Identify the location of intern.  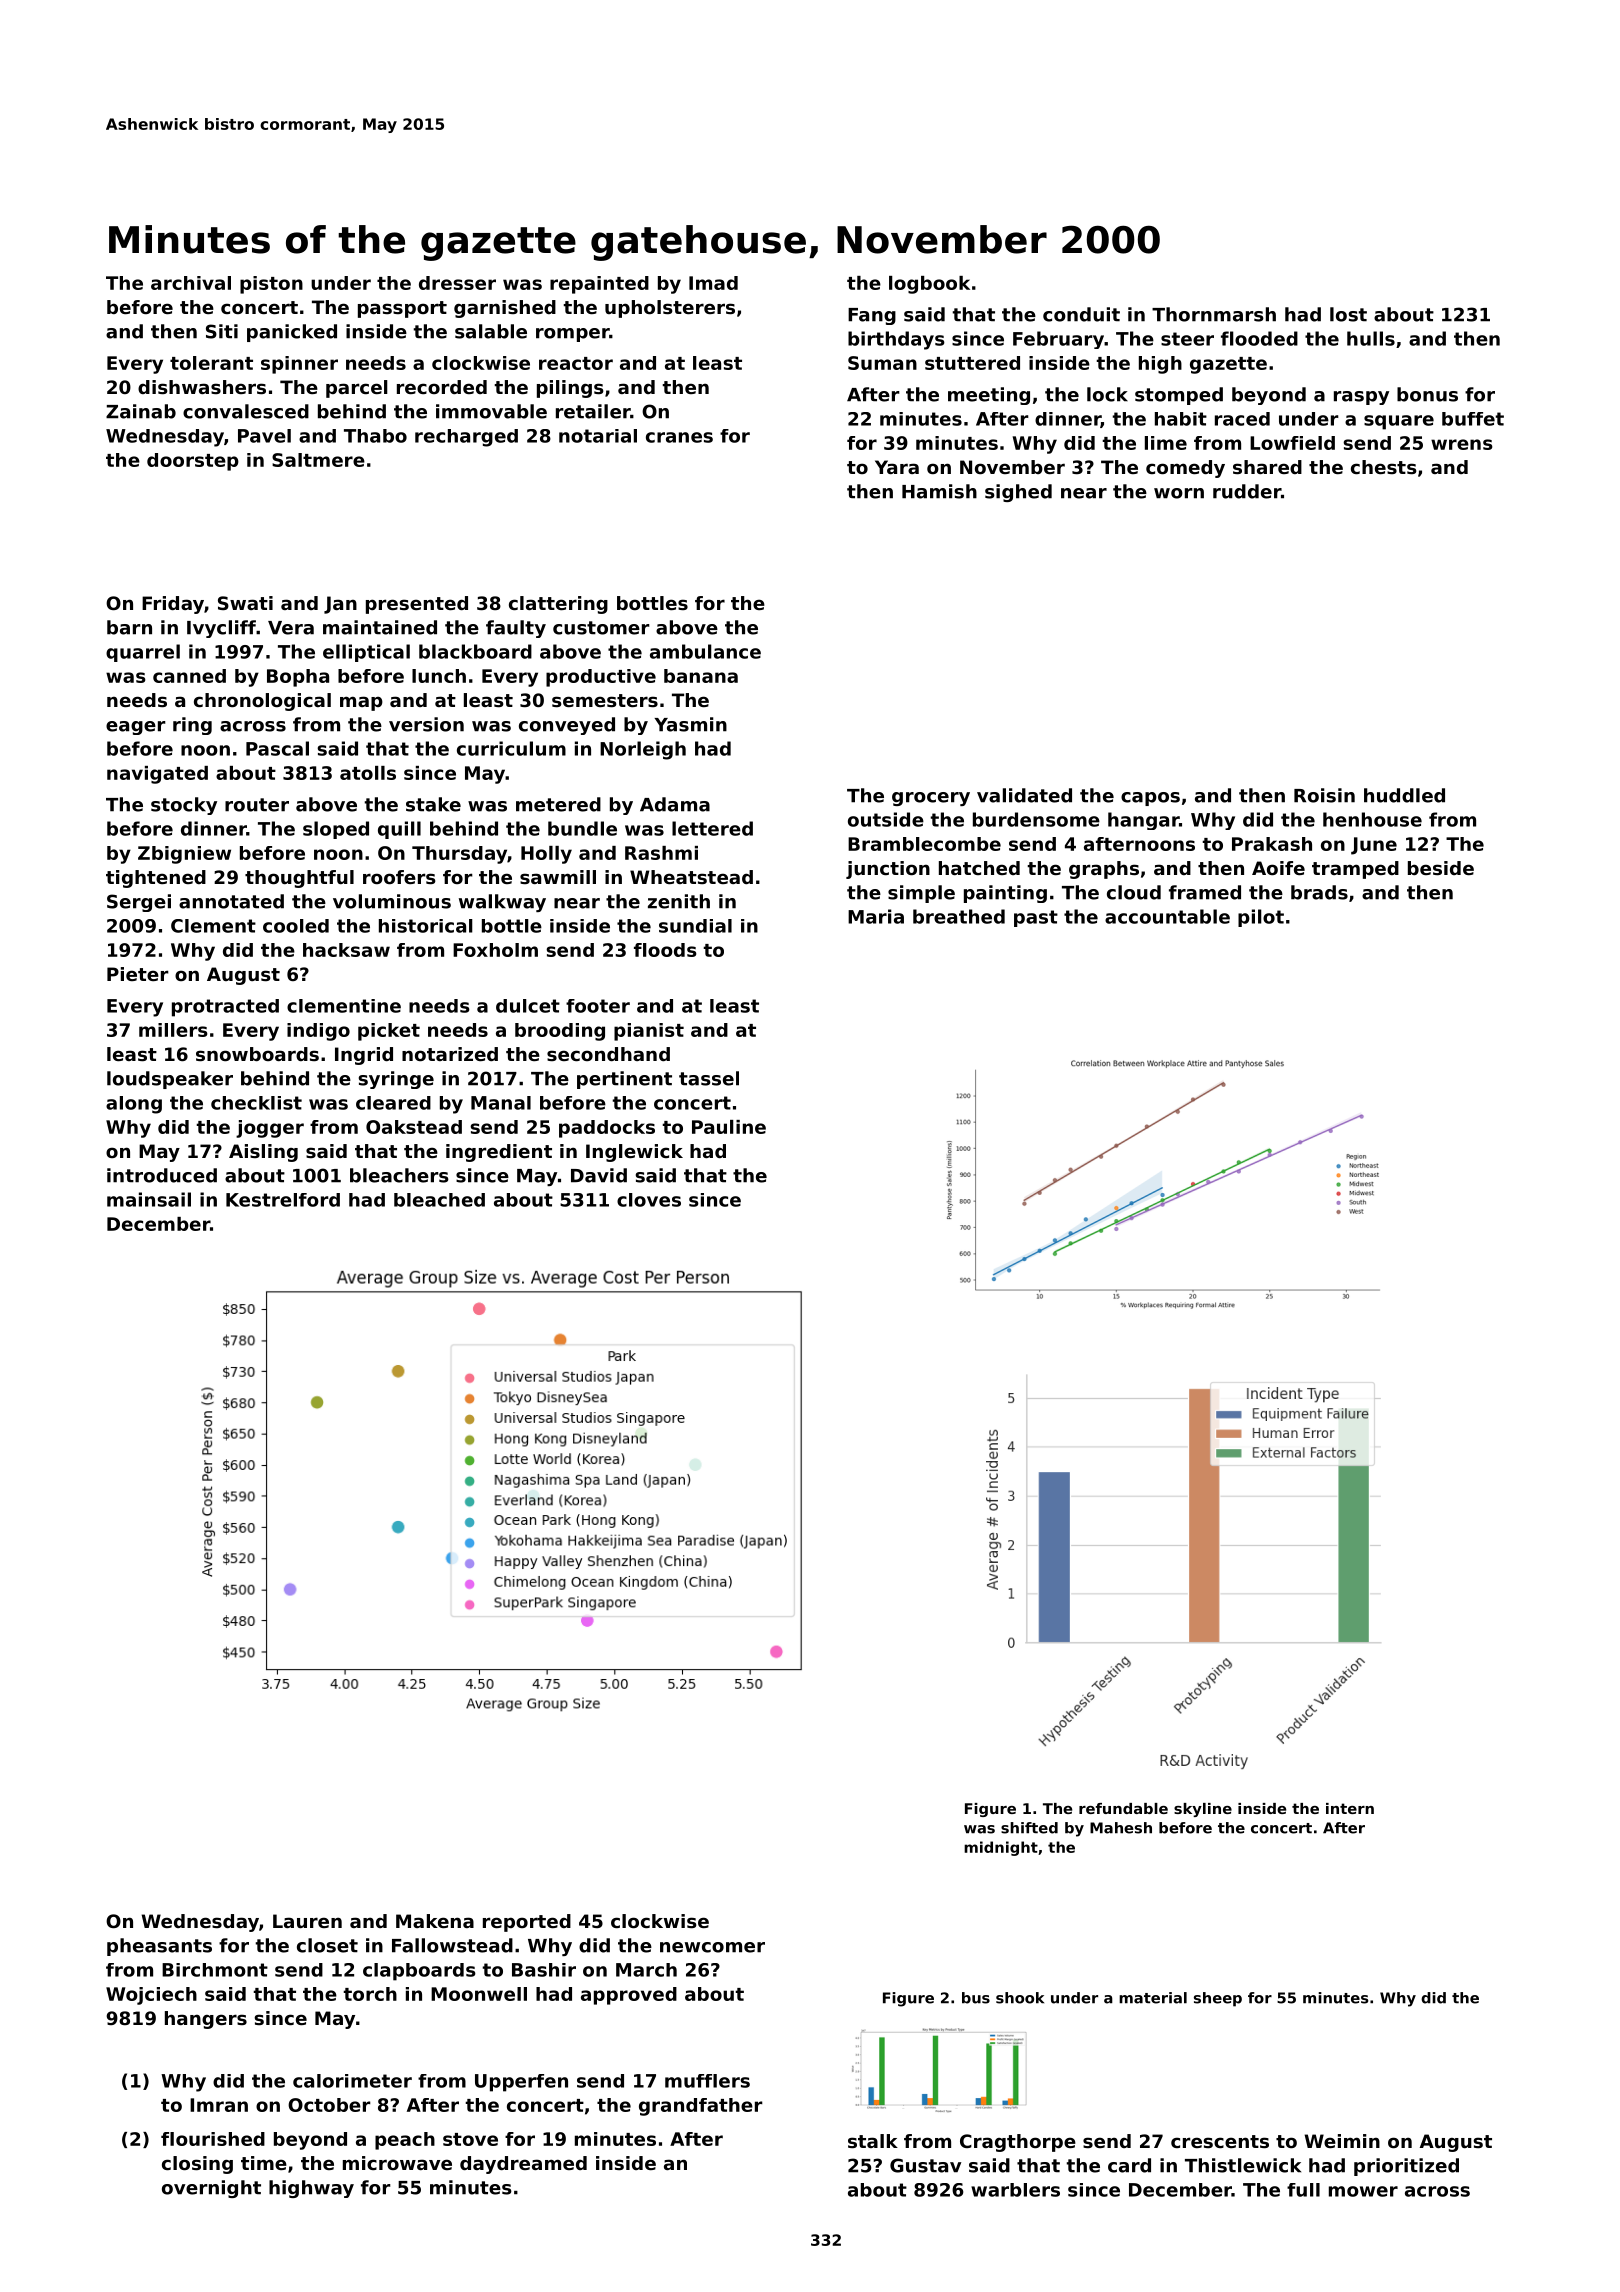
(1350, 1808).
